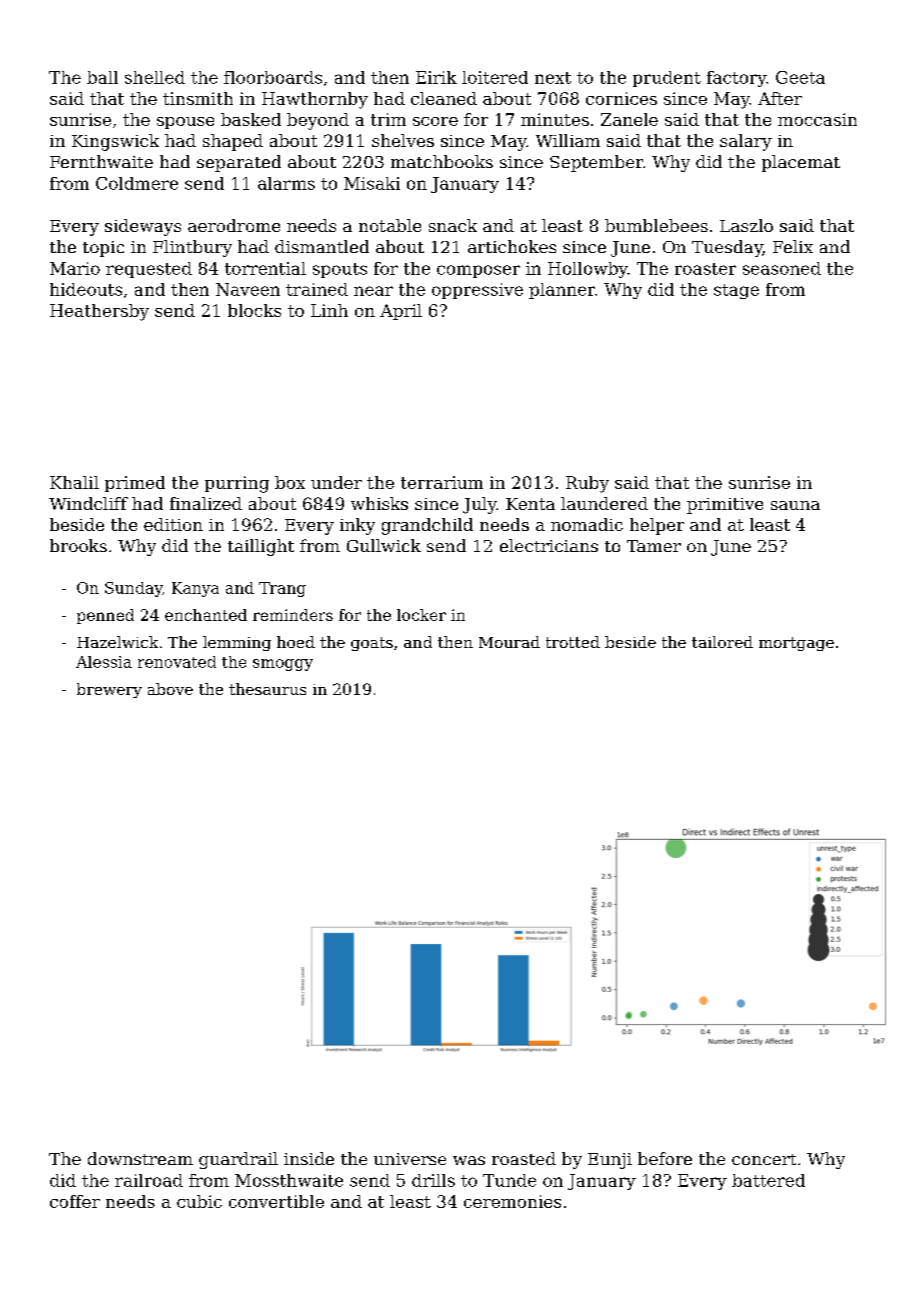 The width and height of the screenshot is (908, 1316). Describe the element at coordinates (140, 1158) in the screenshot. I see `downstream` at that location.
